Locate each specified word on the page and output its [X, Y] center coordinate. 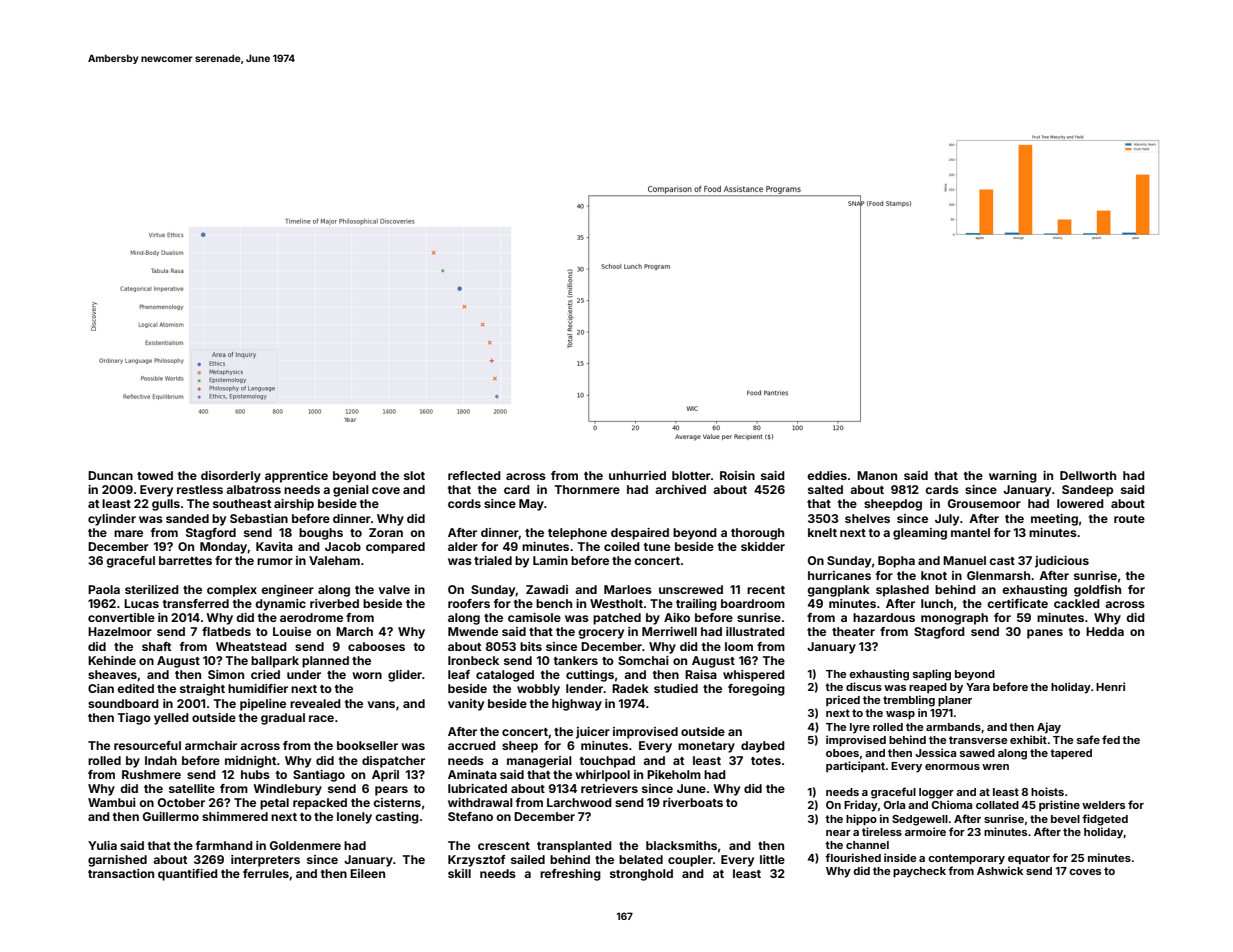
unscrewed [691, 589]
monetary [706, 747]
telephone [577, 534]
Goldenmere [305, 845]
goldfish [1097, 591]
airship [294, 505]
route [1129, 519]
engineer [287, 591]
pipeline [263, 705]
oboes [842, 753]
